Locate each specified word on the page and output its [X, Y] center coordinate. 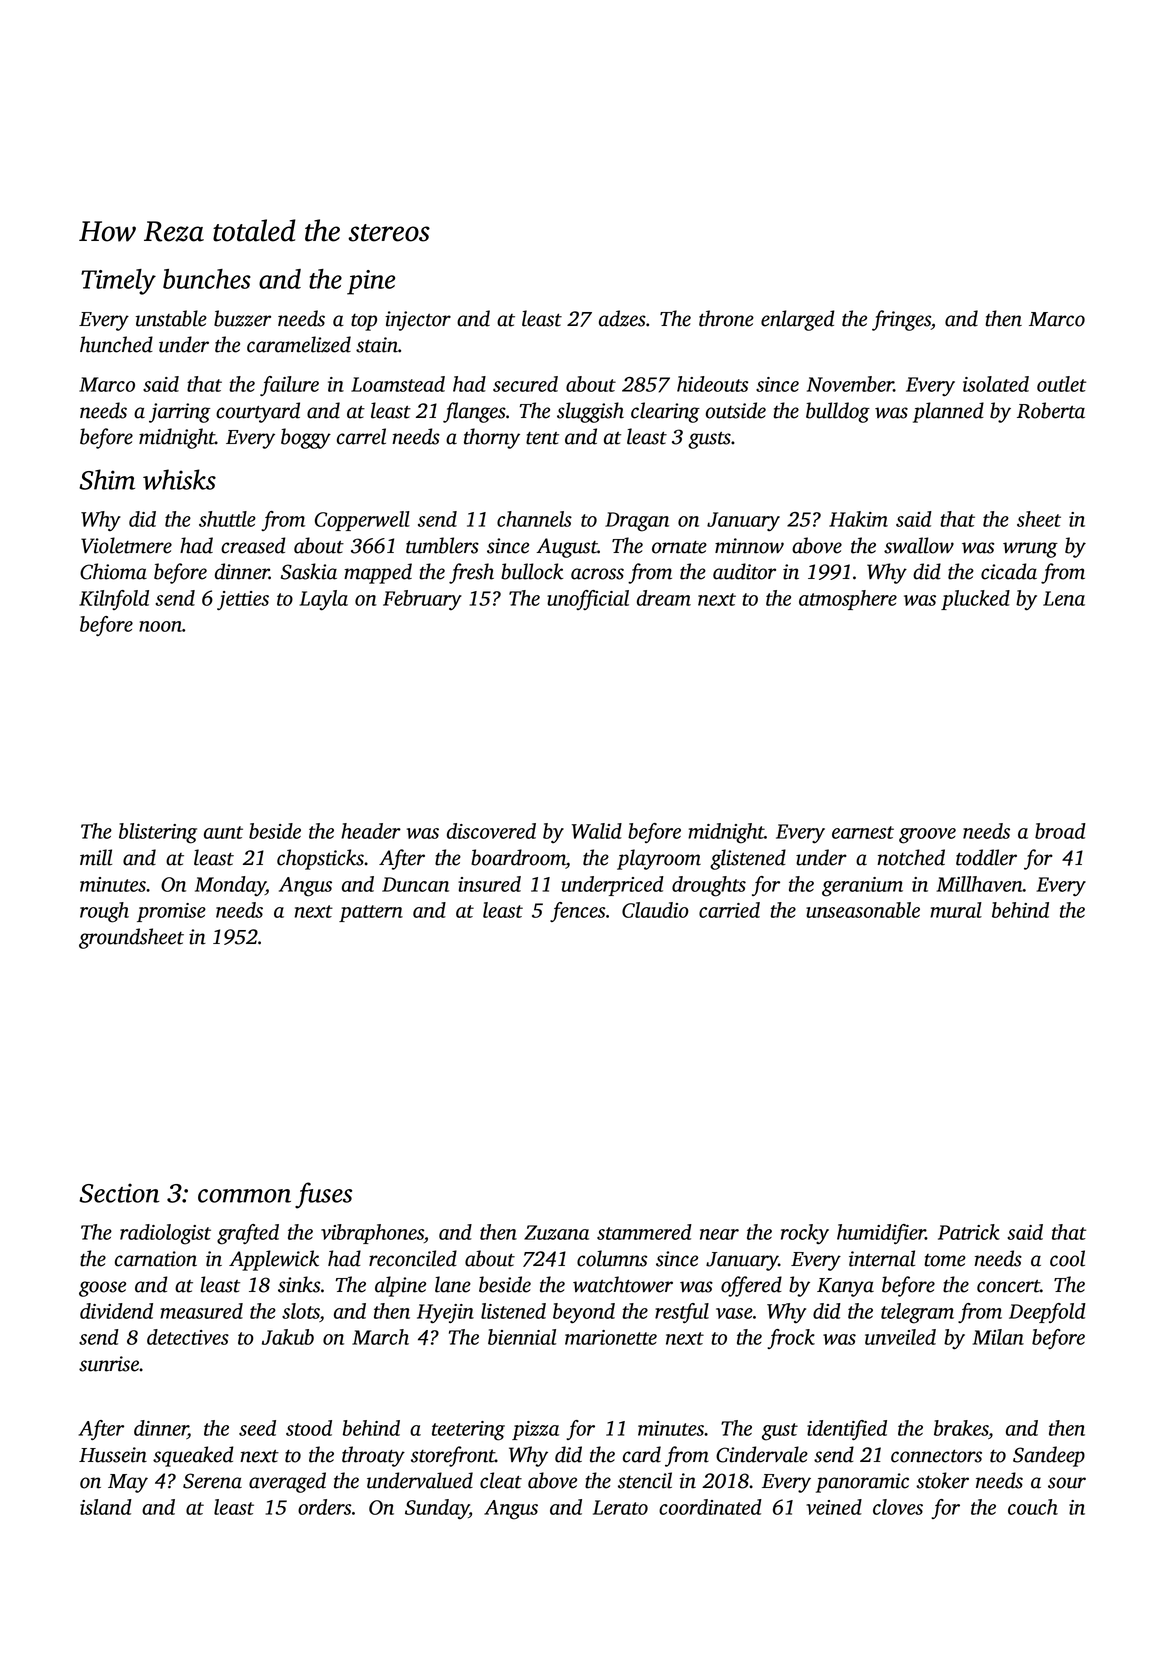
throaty [373, 1456]
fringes [901, 320]
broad [1060, 831]
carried [729, 910]
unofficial [588, 600]
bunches [207, 279]
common [244, 1196]
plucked [975, 600]
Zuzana [556, 1232]
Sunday [437, 1509]
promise [171, 912]
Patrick [969, 1232]
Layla [323, 600]
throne [726, 318]
